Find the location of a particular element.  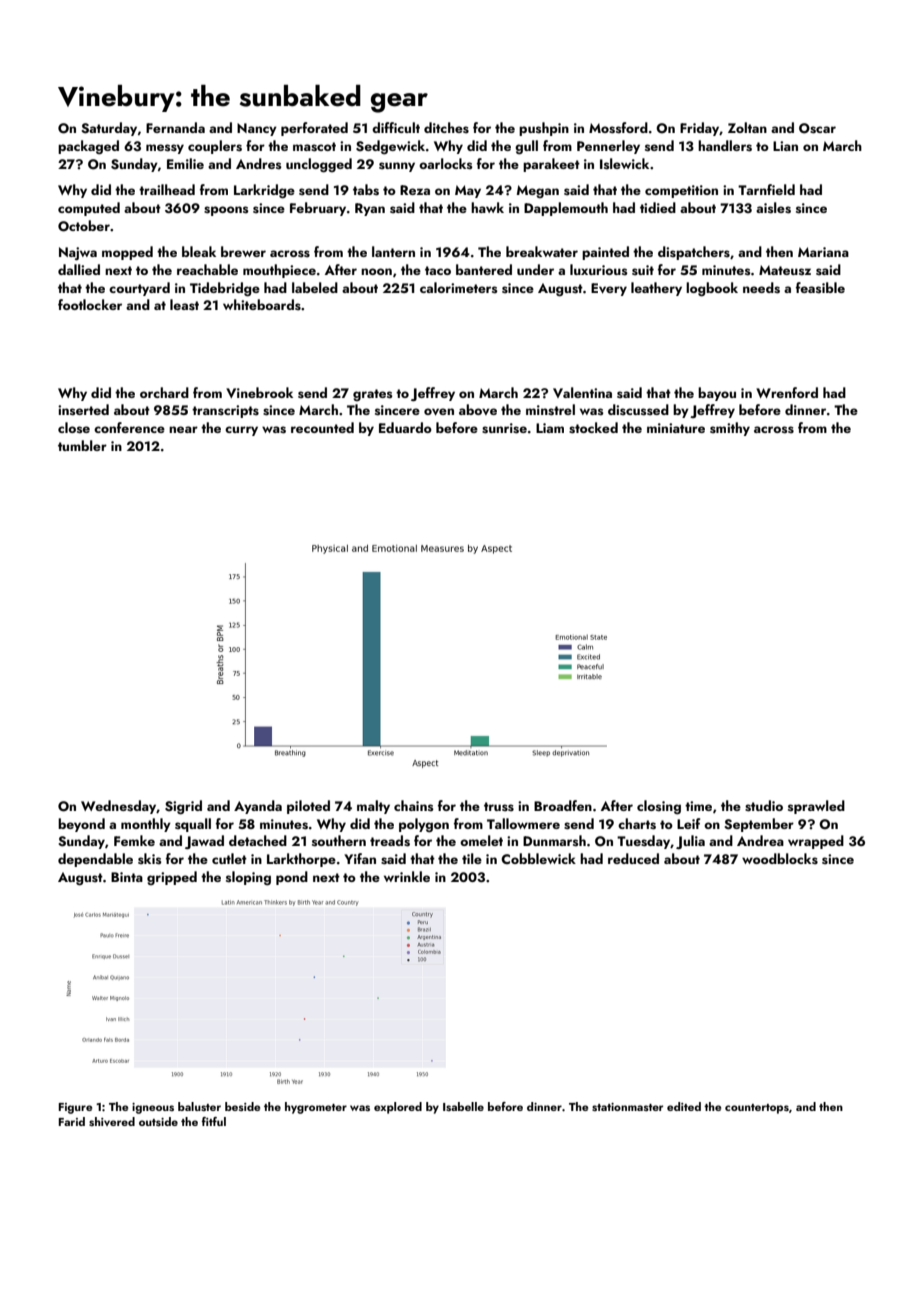

Mateusz is located at coordinates (785, 270).
